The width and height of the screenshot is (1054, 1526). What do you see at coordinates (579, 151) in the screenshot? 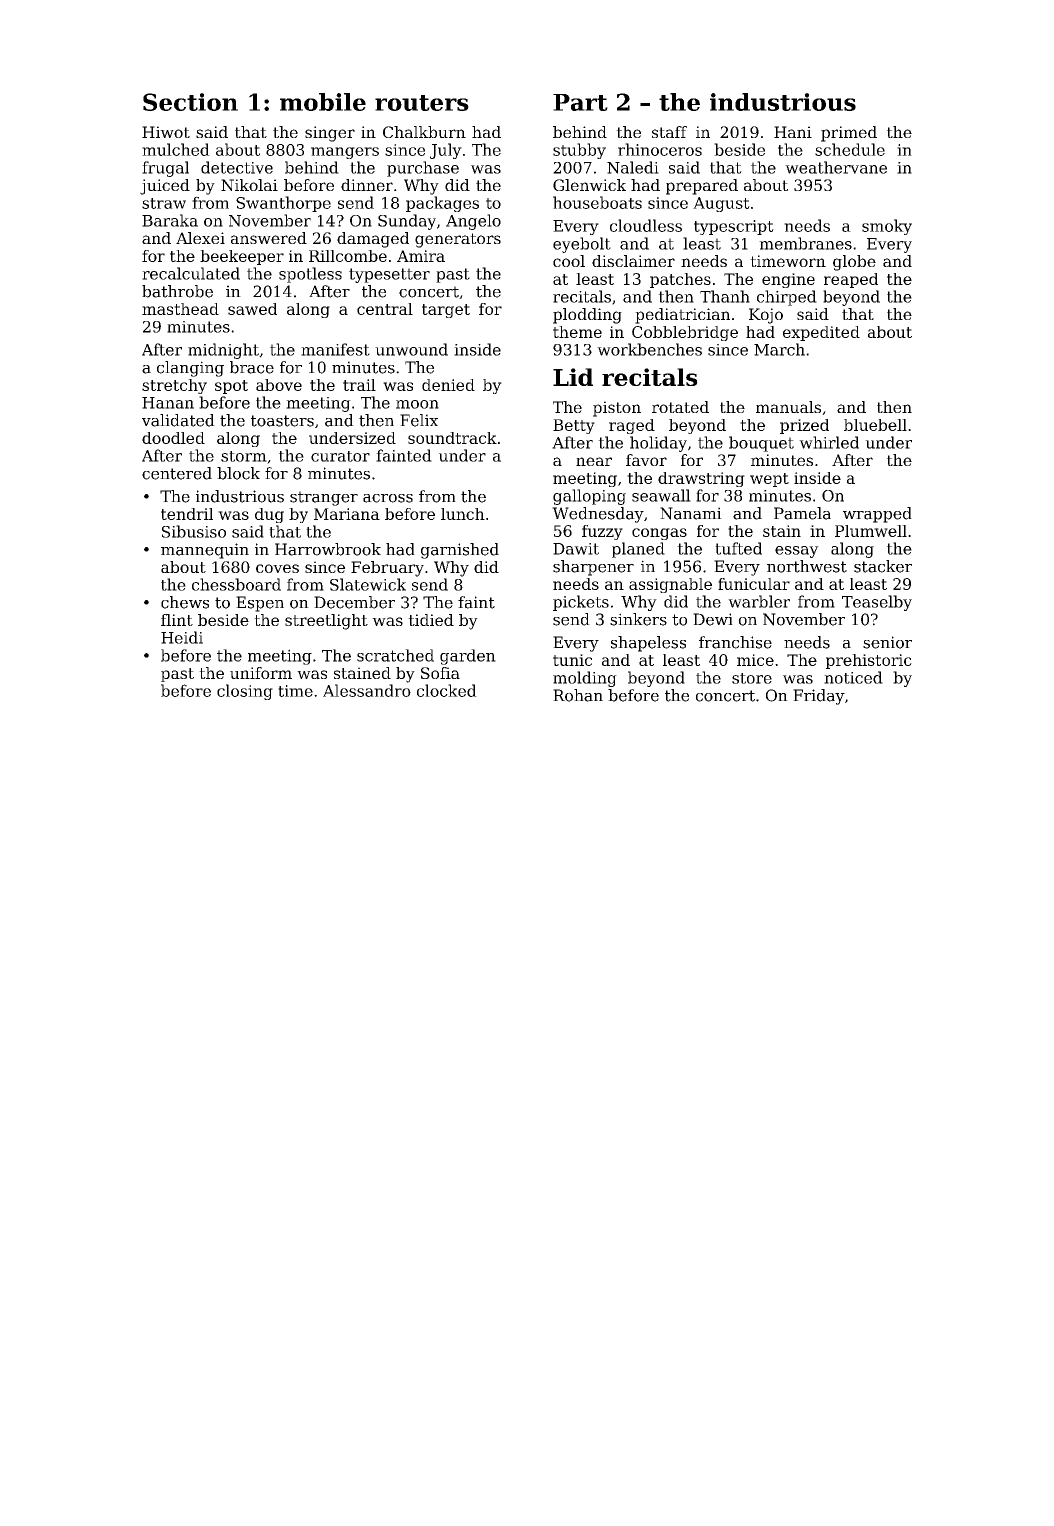
I see `stubby` at bounding box center [579, 151].
